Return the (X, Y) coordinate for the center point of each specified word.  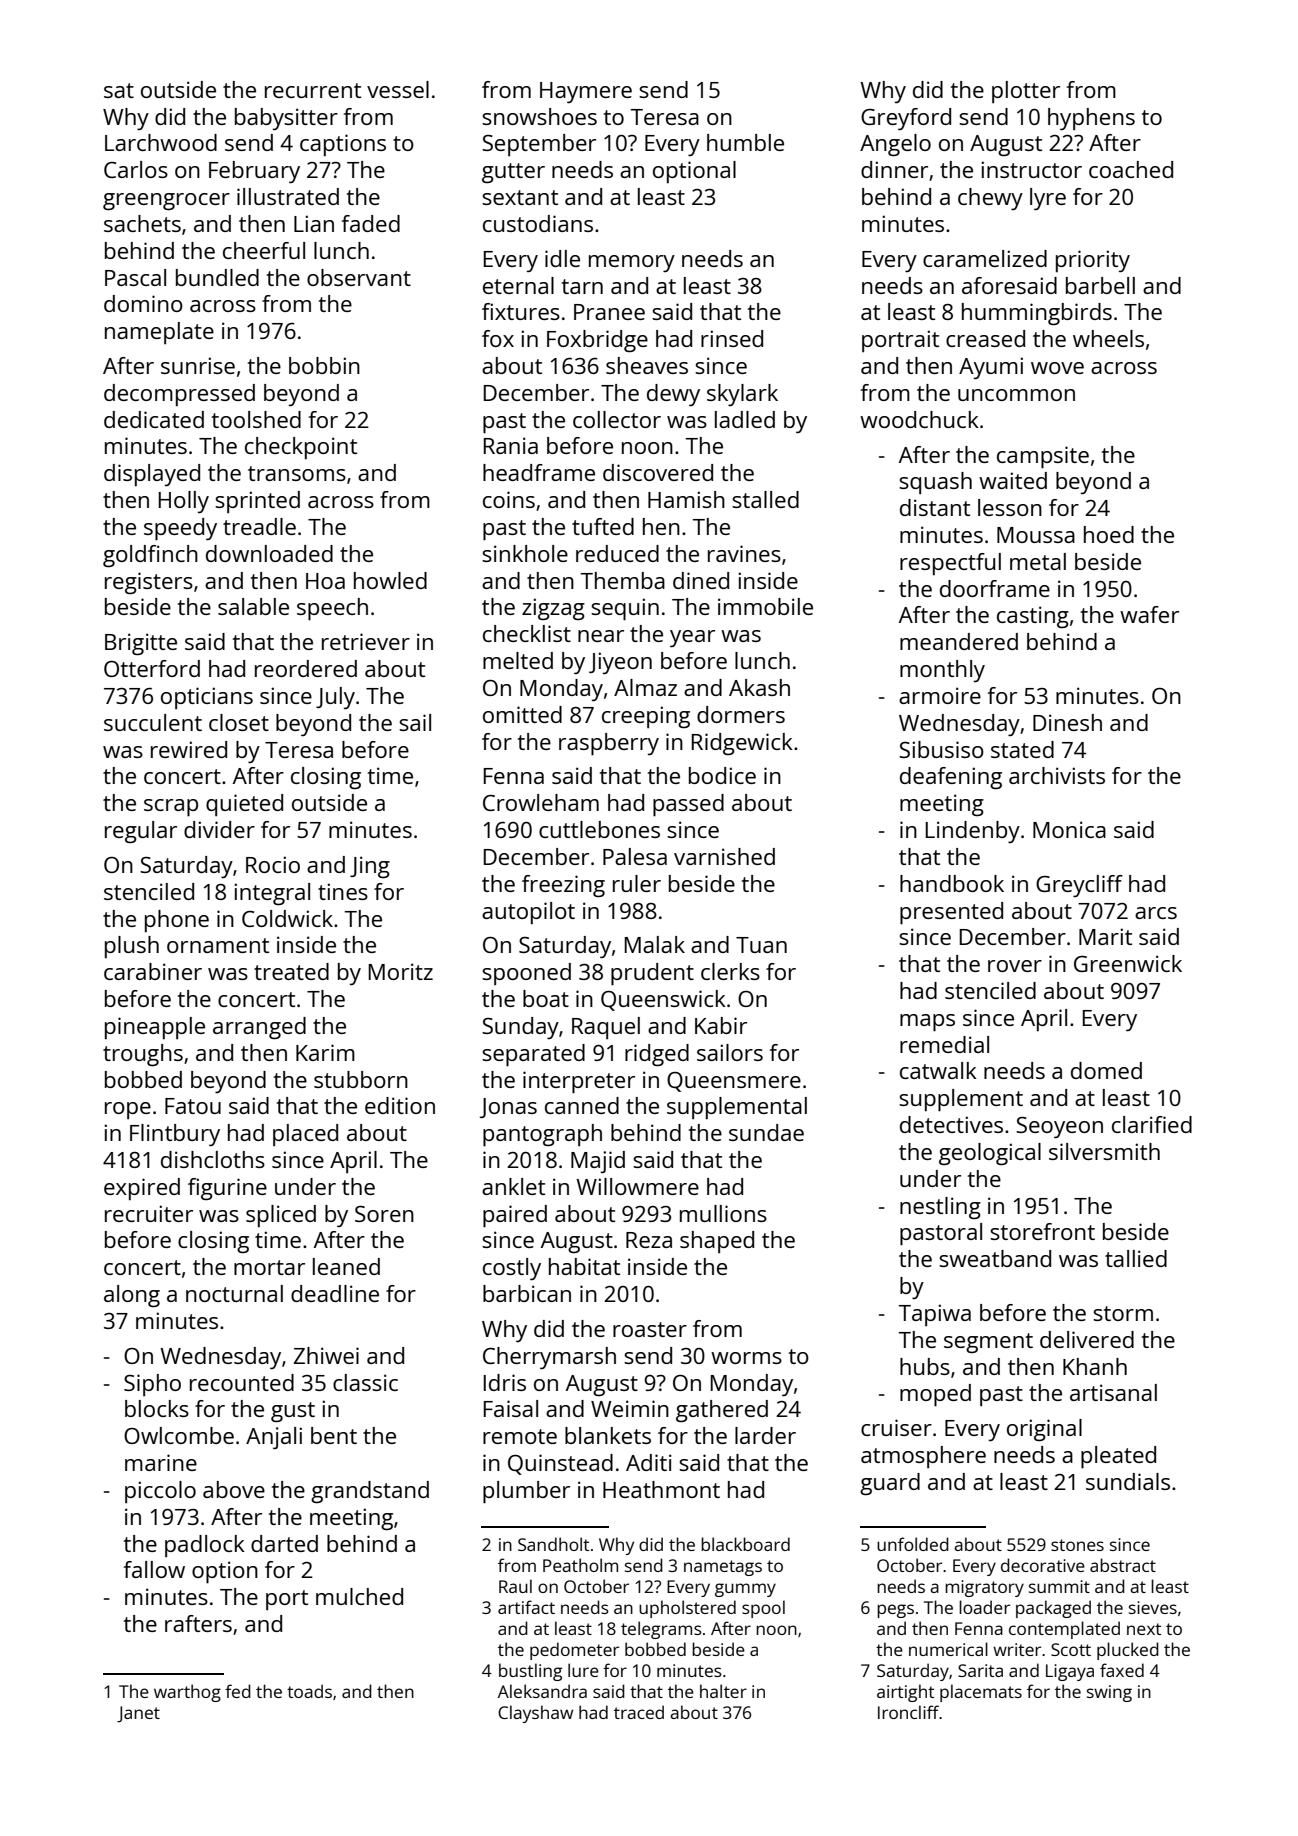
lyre (1048, 199)
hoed (1109, 534)
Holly (184, 502)
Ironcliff (909, 1712)
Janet (138, 1714)
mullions (723, 1213)
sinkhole (525, 553)
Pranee (609, 312)
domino (143, 303)
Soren (384, 1214)
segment (988, 1343)
